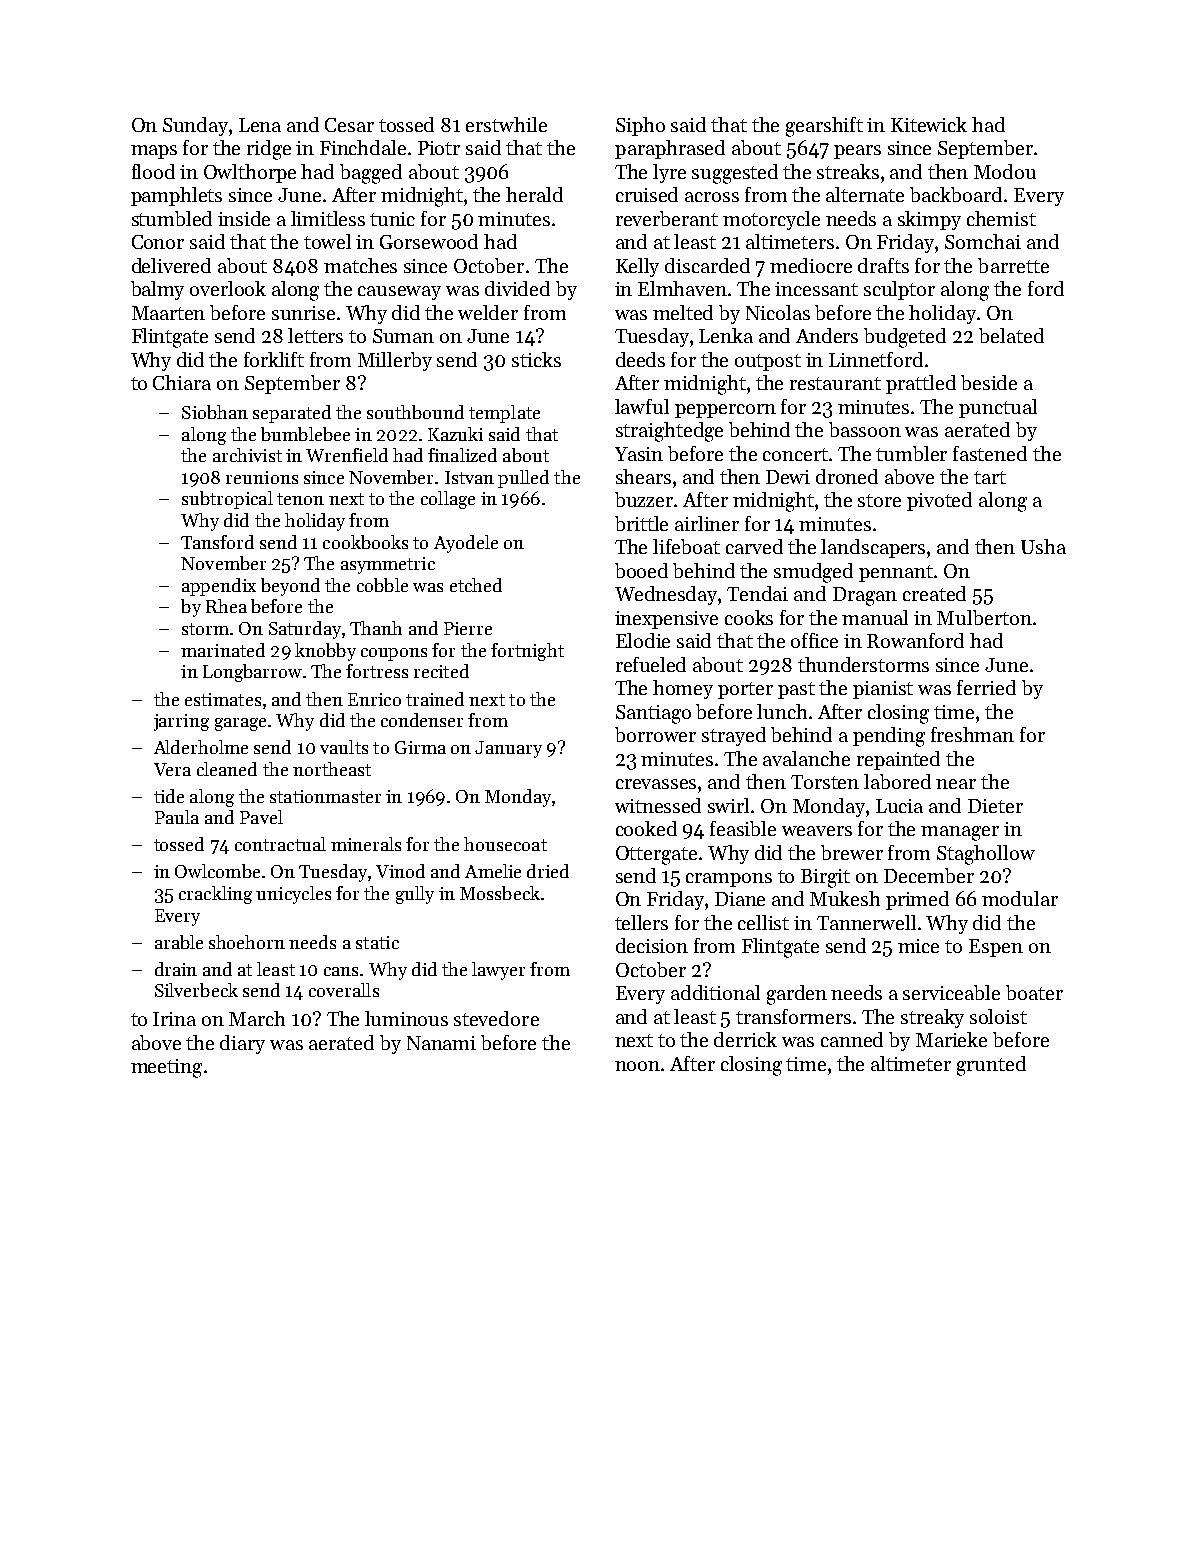  Describe the element at coordinates (252, 673) in the screenshot. I see `Longbarrow` at that location.
